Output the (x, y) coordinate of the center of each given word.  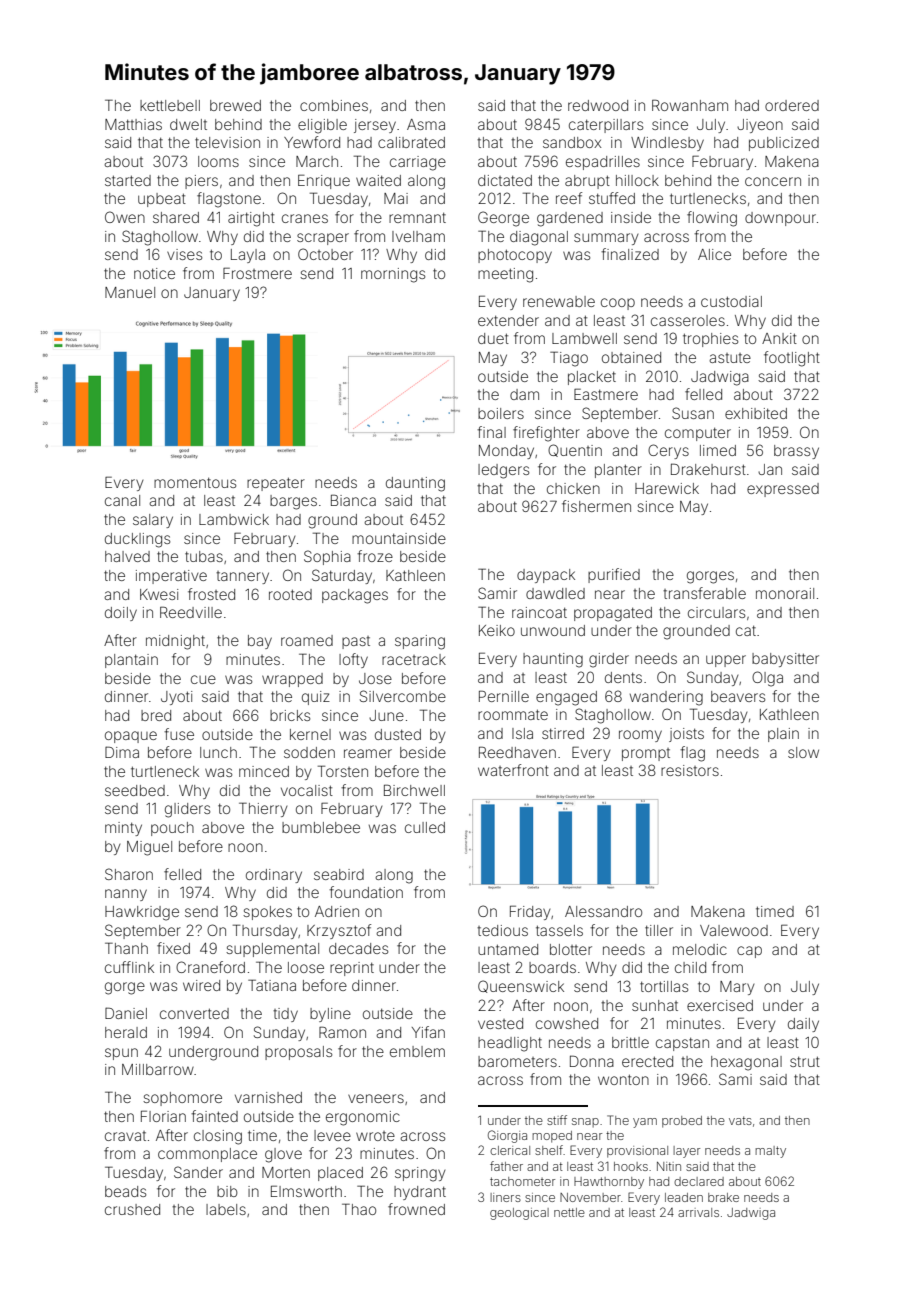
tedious (502, 930)
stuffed (612, 198)
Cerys (668, 451)
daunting (415, 484)
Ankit (779, 338)
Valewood (734, 930)
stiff (557, 1120)
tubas (204, 556)
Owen (125, 217)
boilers (501, 413)
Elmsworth (306, 1191)
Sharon (129, 874)
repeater (276, 484)
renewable (559, 301)
